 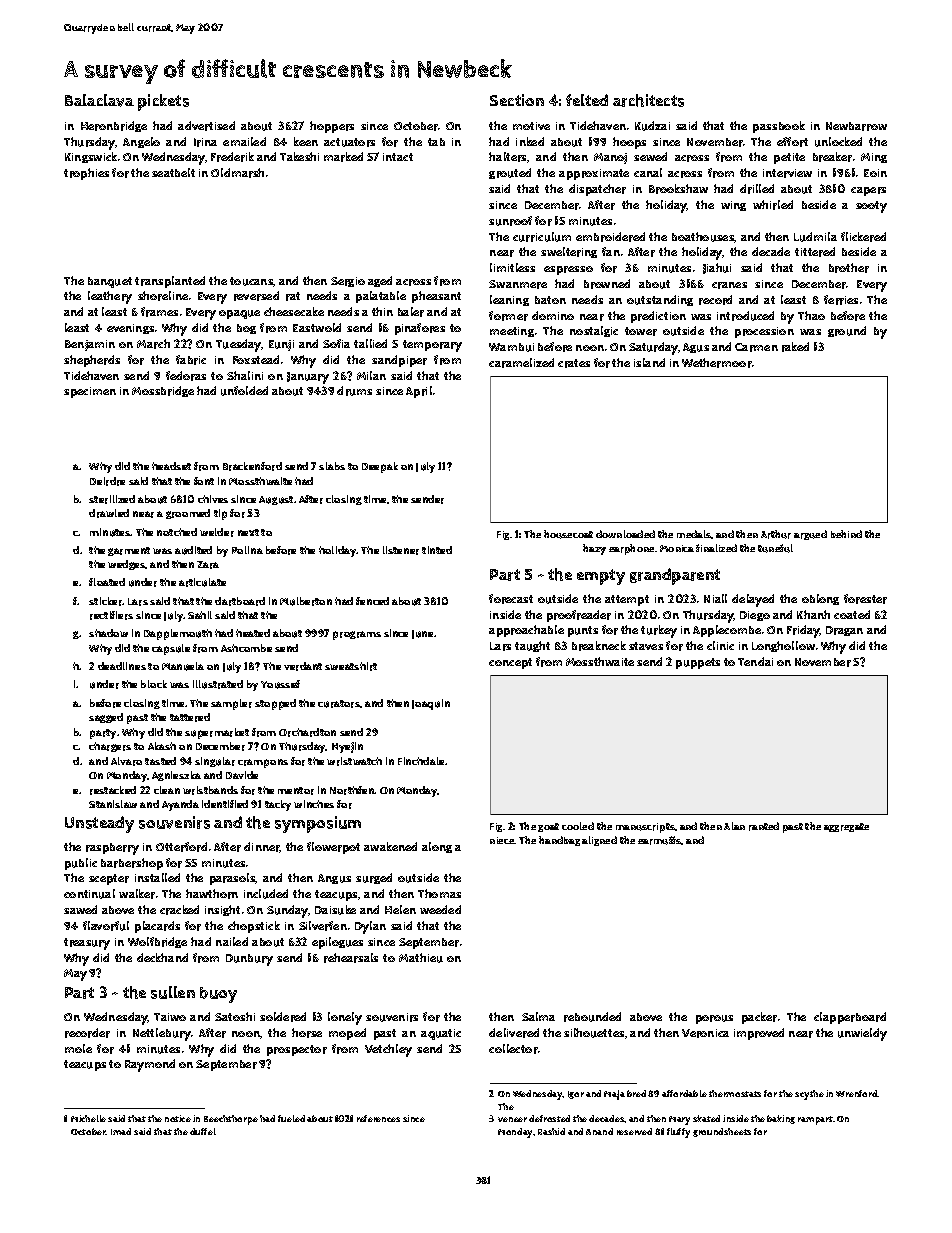 I want to click on references, so click(x=378, y=1118).
